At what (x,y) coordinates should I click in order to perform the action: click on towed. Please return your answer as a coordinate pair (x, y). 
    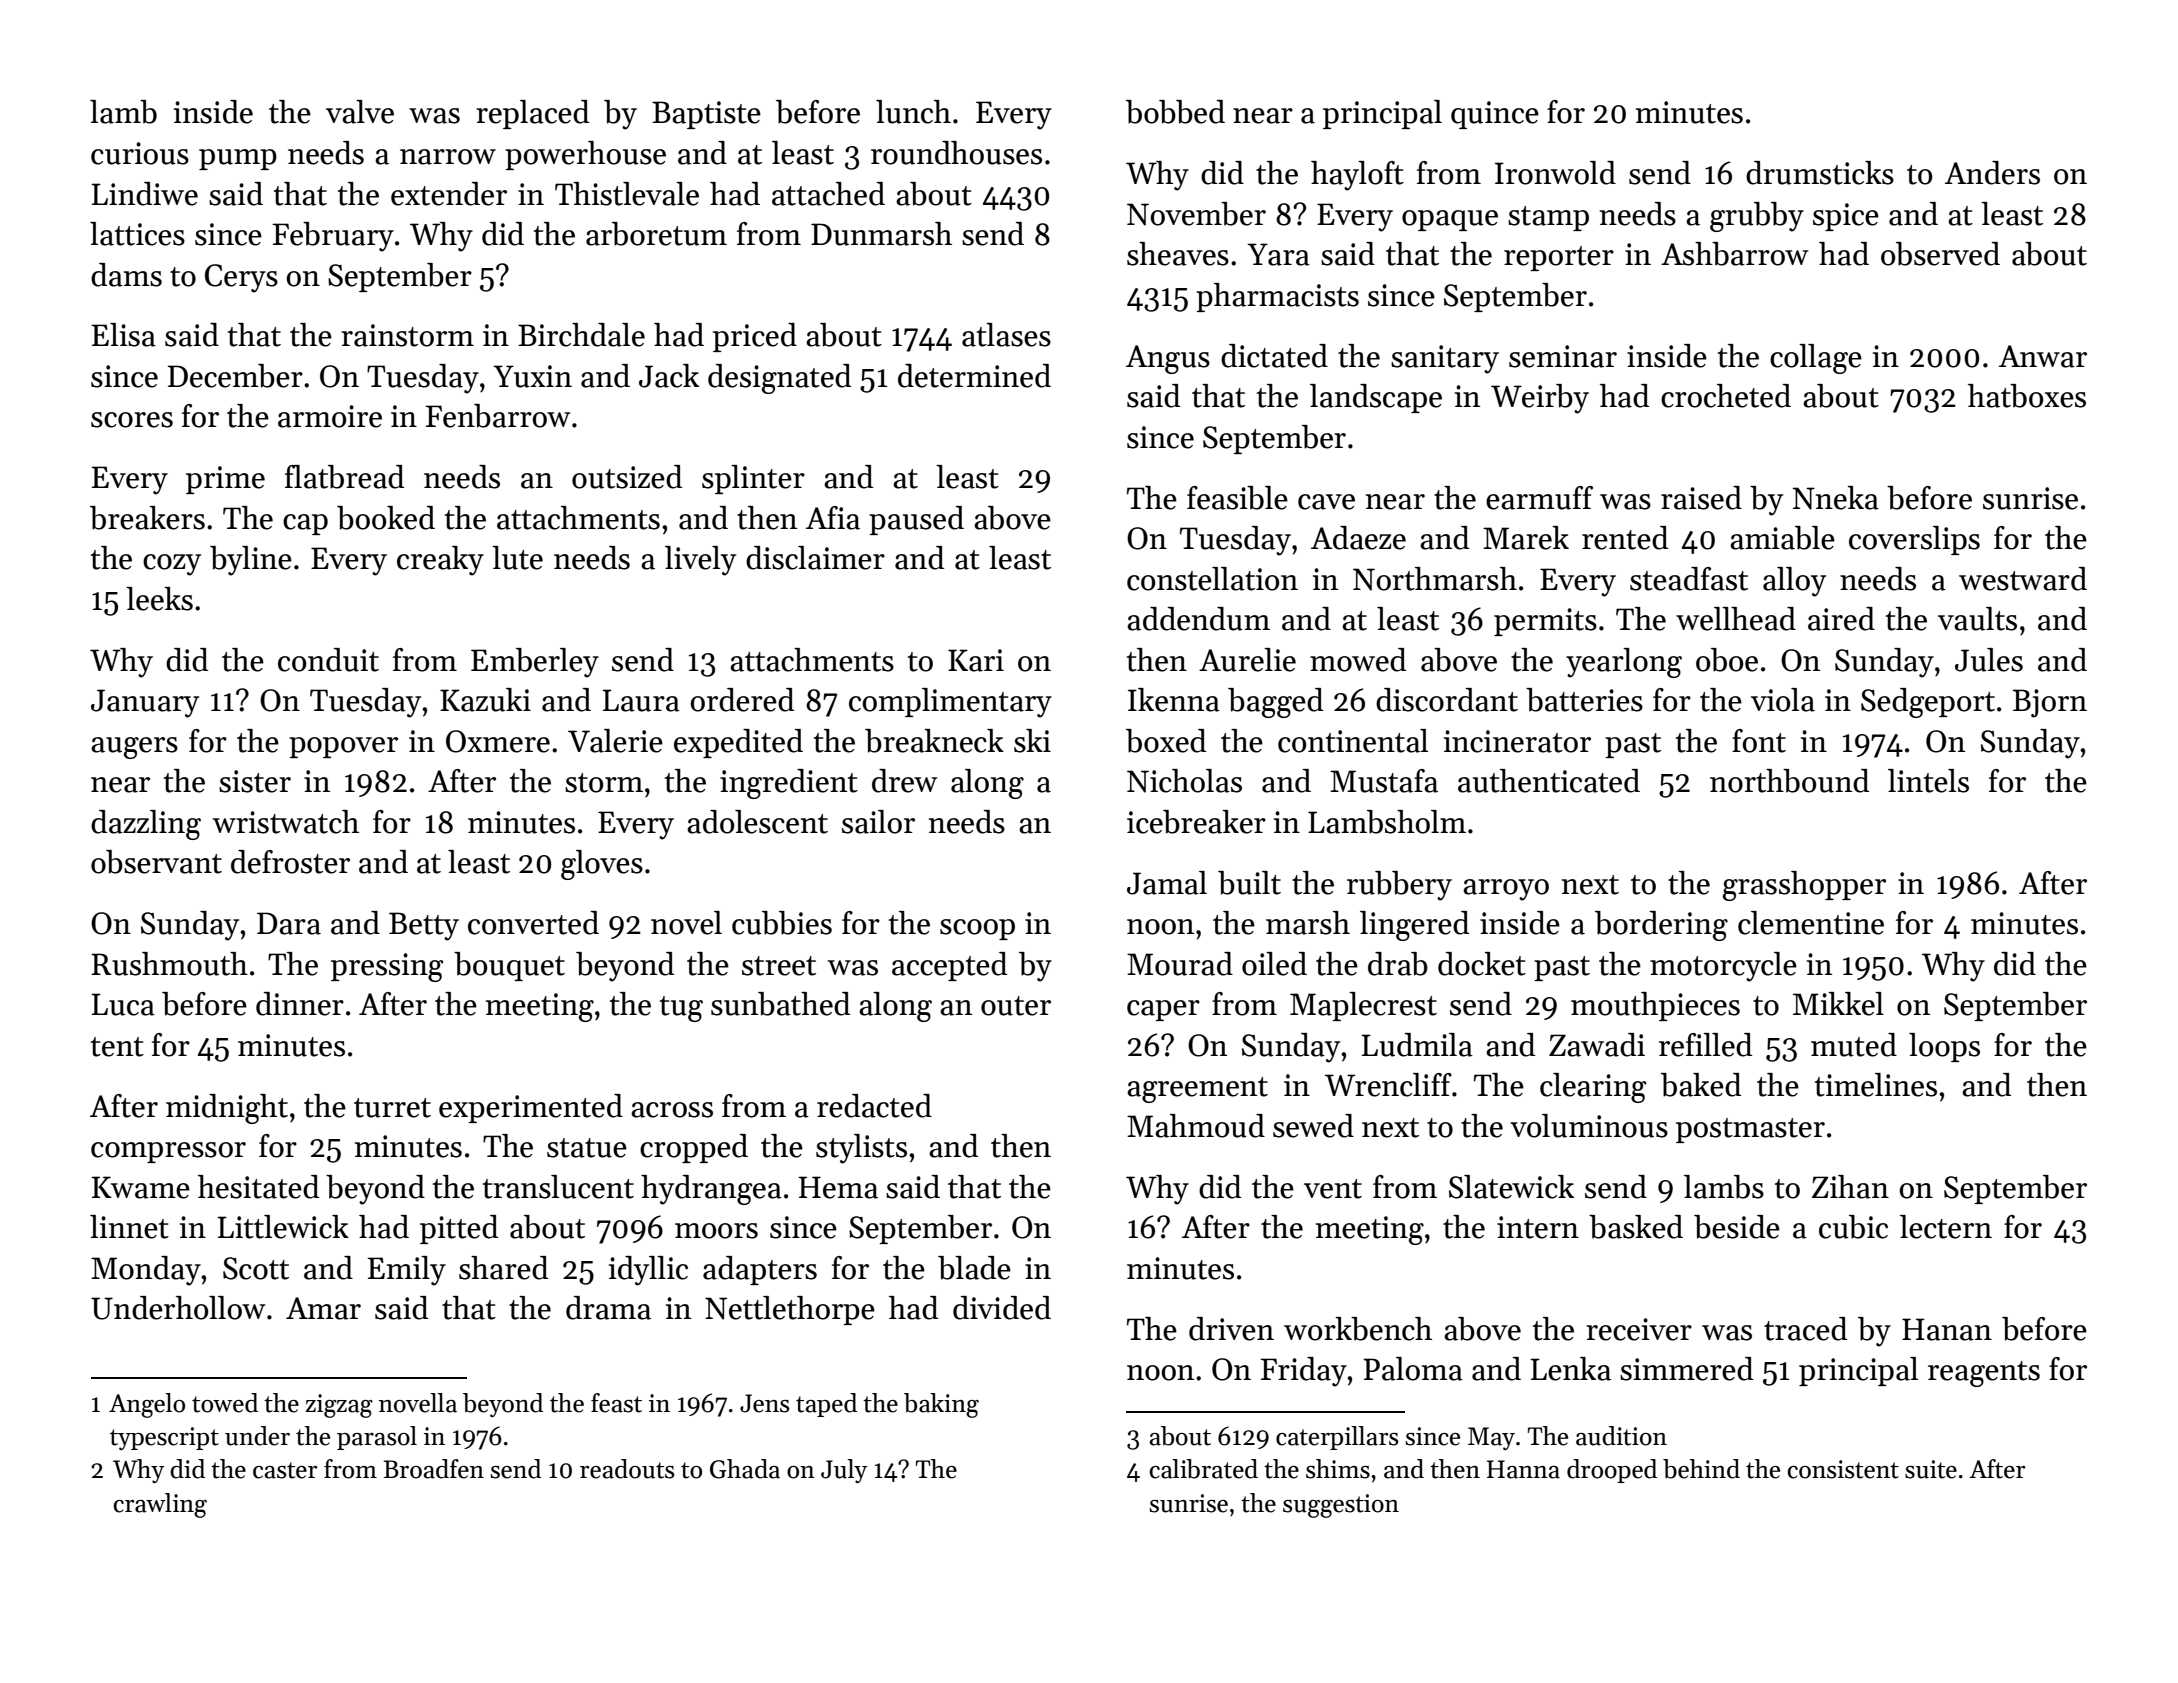
    Looking at the image, I should click on (225, 1403).
